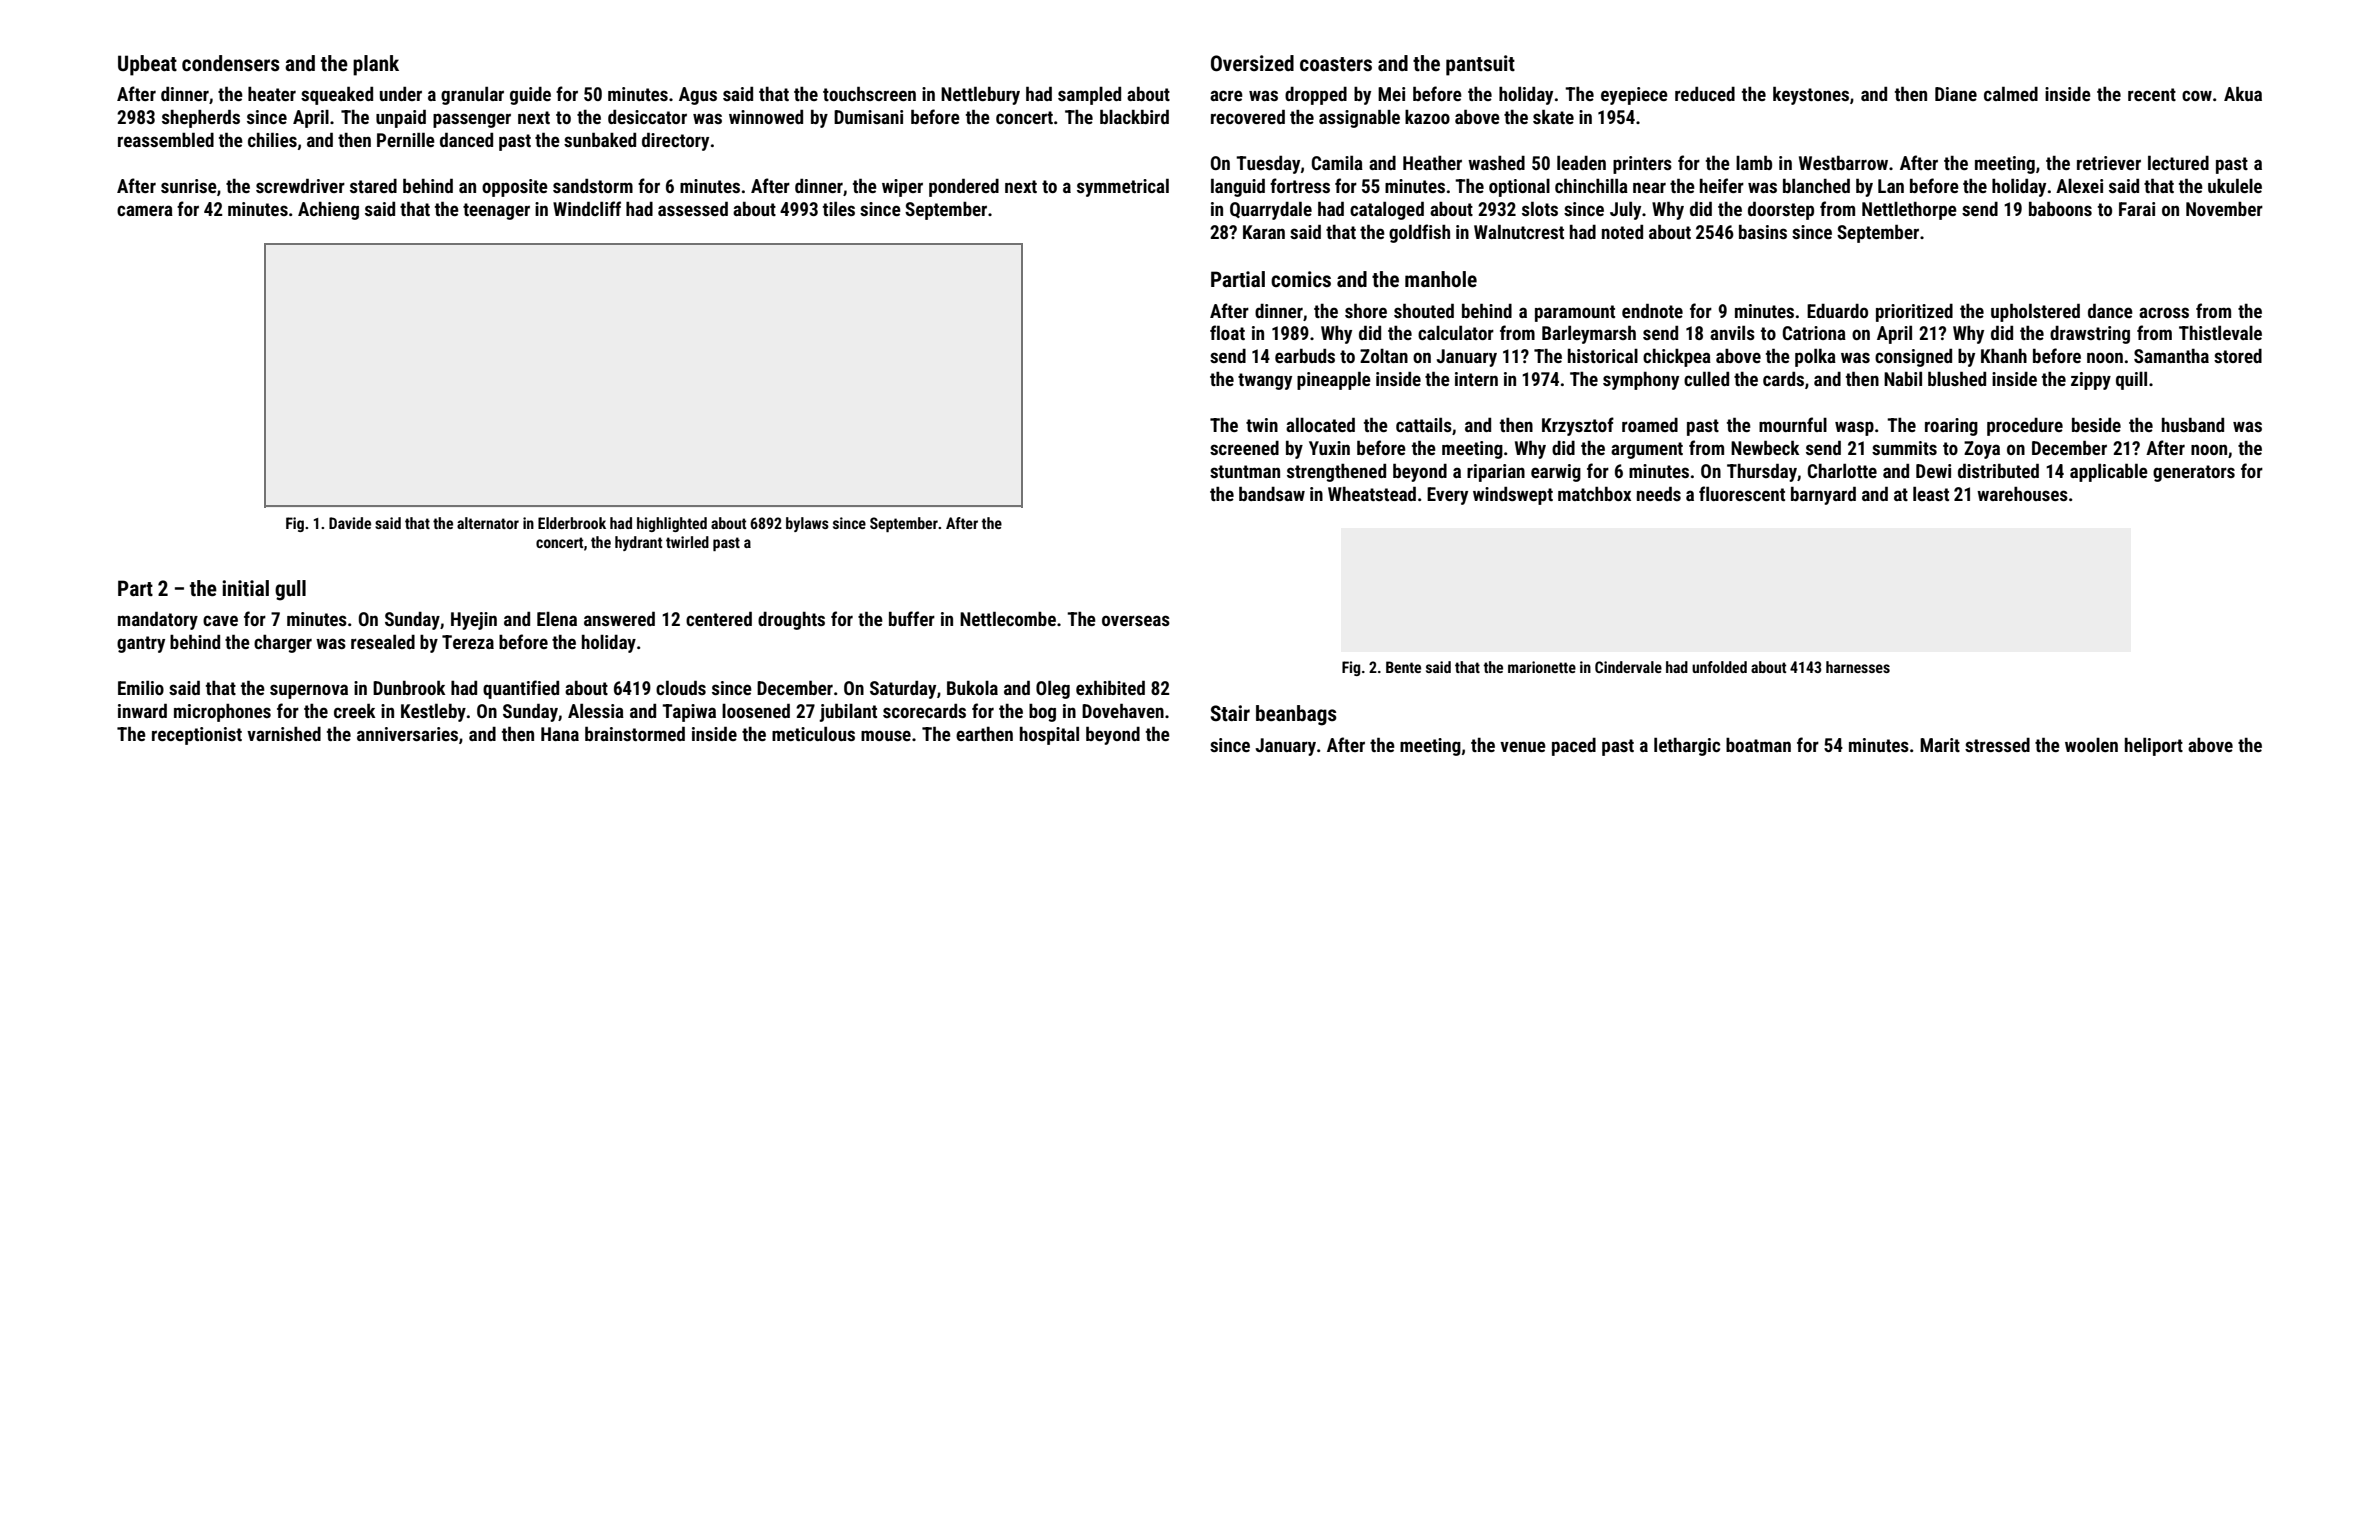  I want to click on sunbaked, so click(600, 139).
